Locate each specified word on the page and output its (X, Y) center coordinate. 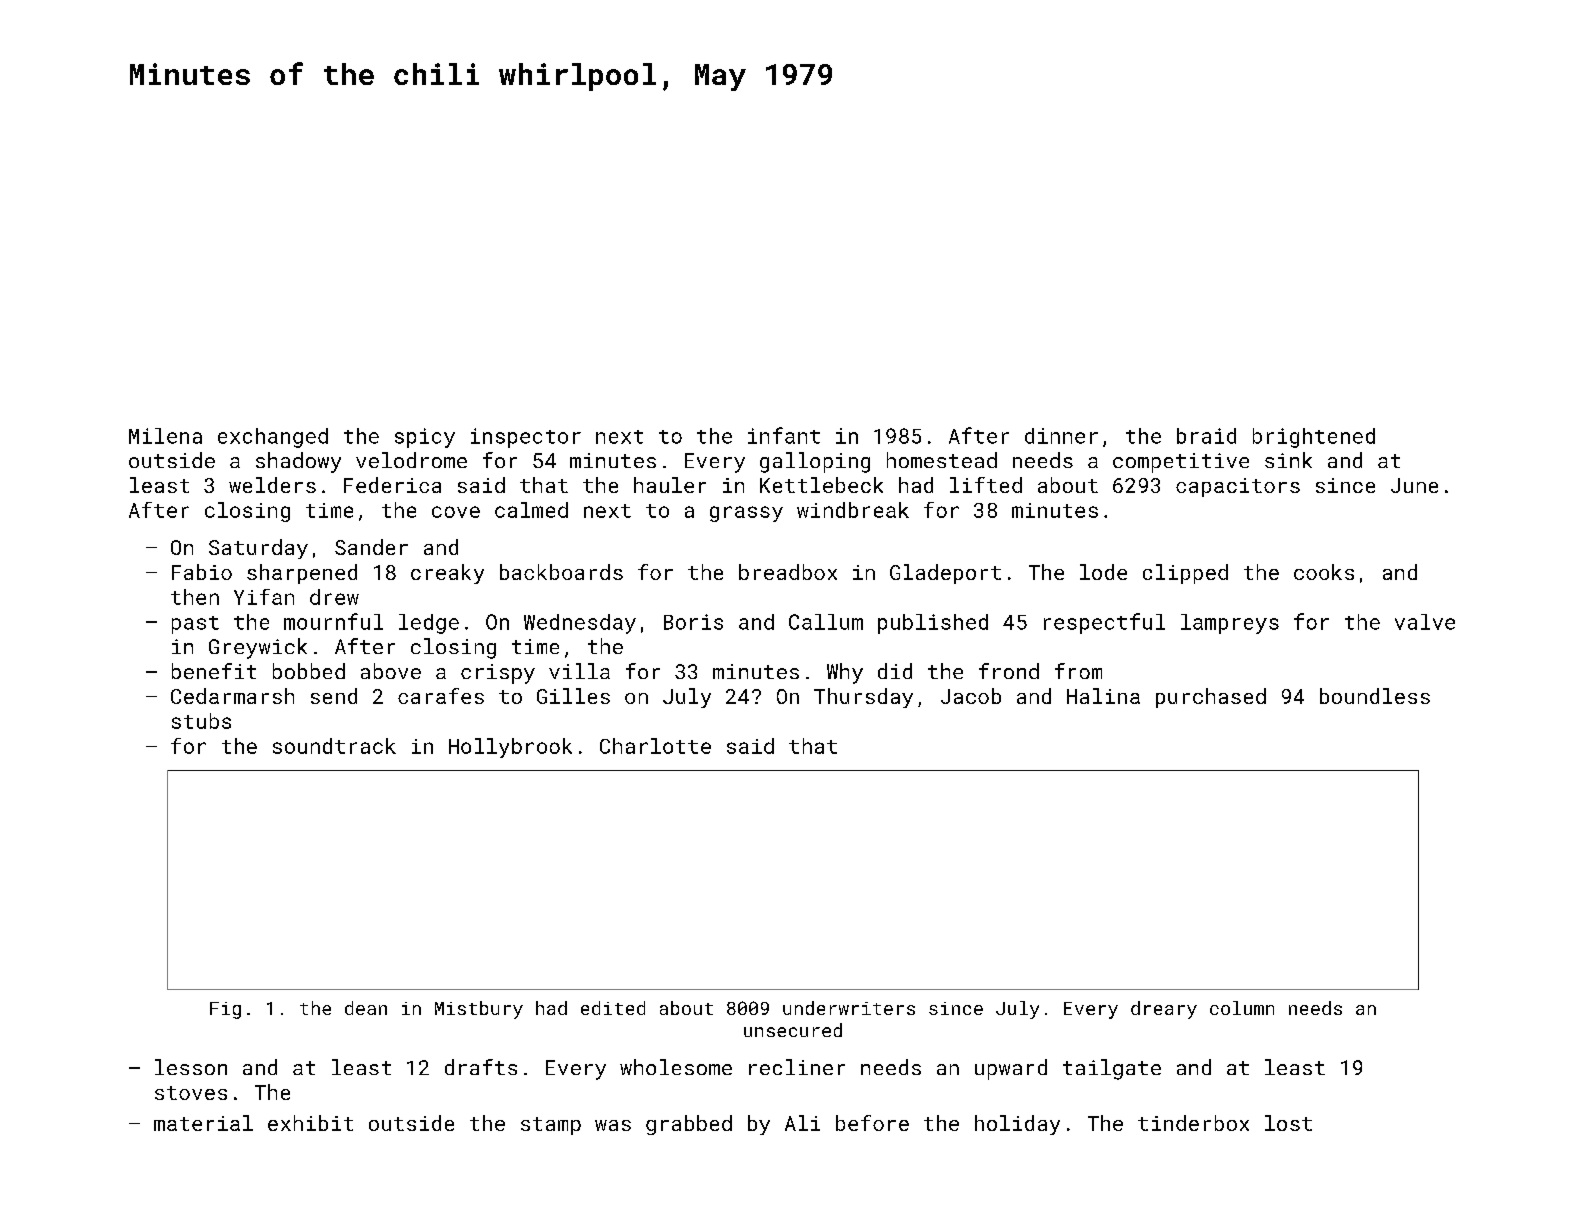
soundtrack (334, 746)
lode (1103, 572)
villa (579, 671)
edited (613, 1008)
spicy (425, 438)
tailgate (1112, 1069)
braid (1206, 436)
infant (784, 435)
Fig (225, 1010)
